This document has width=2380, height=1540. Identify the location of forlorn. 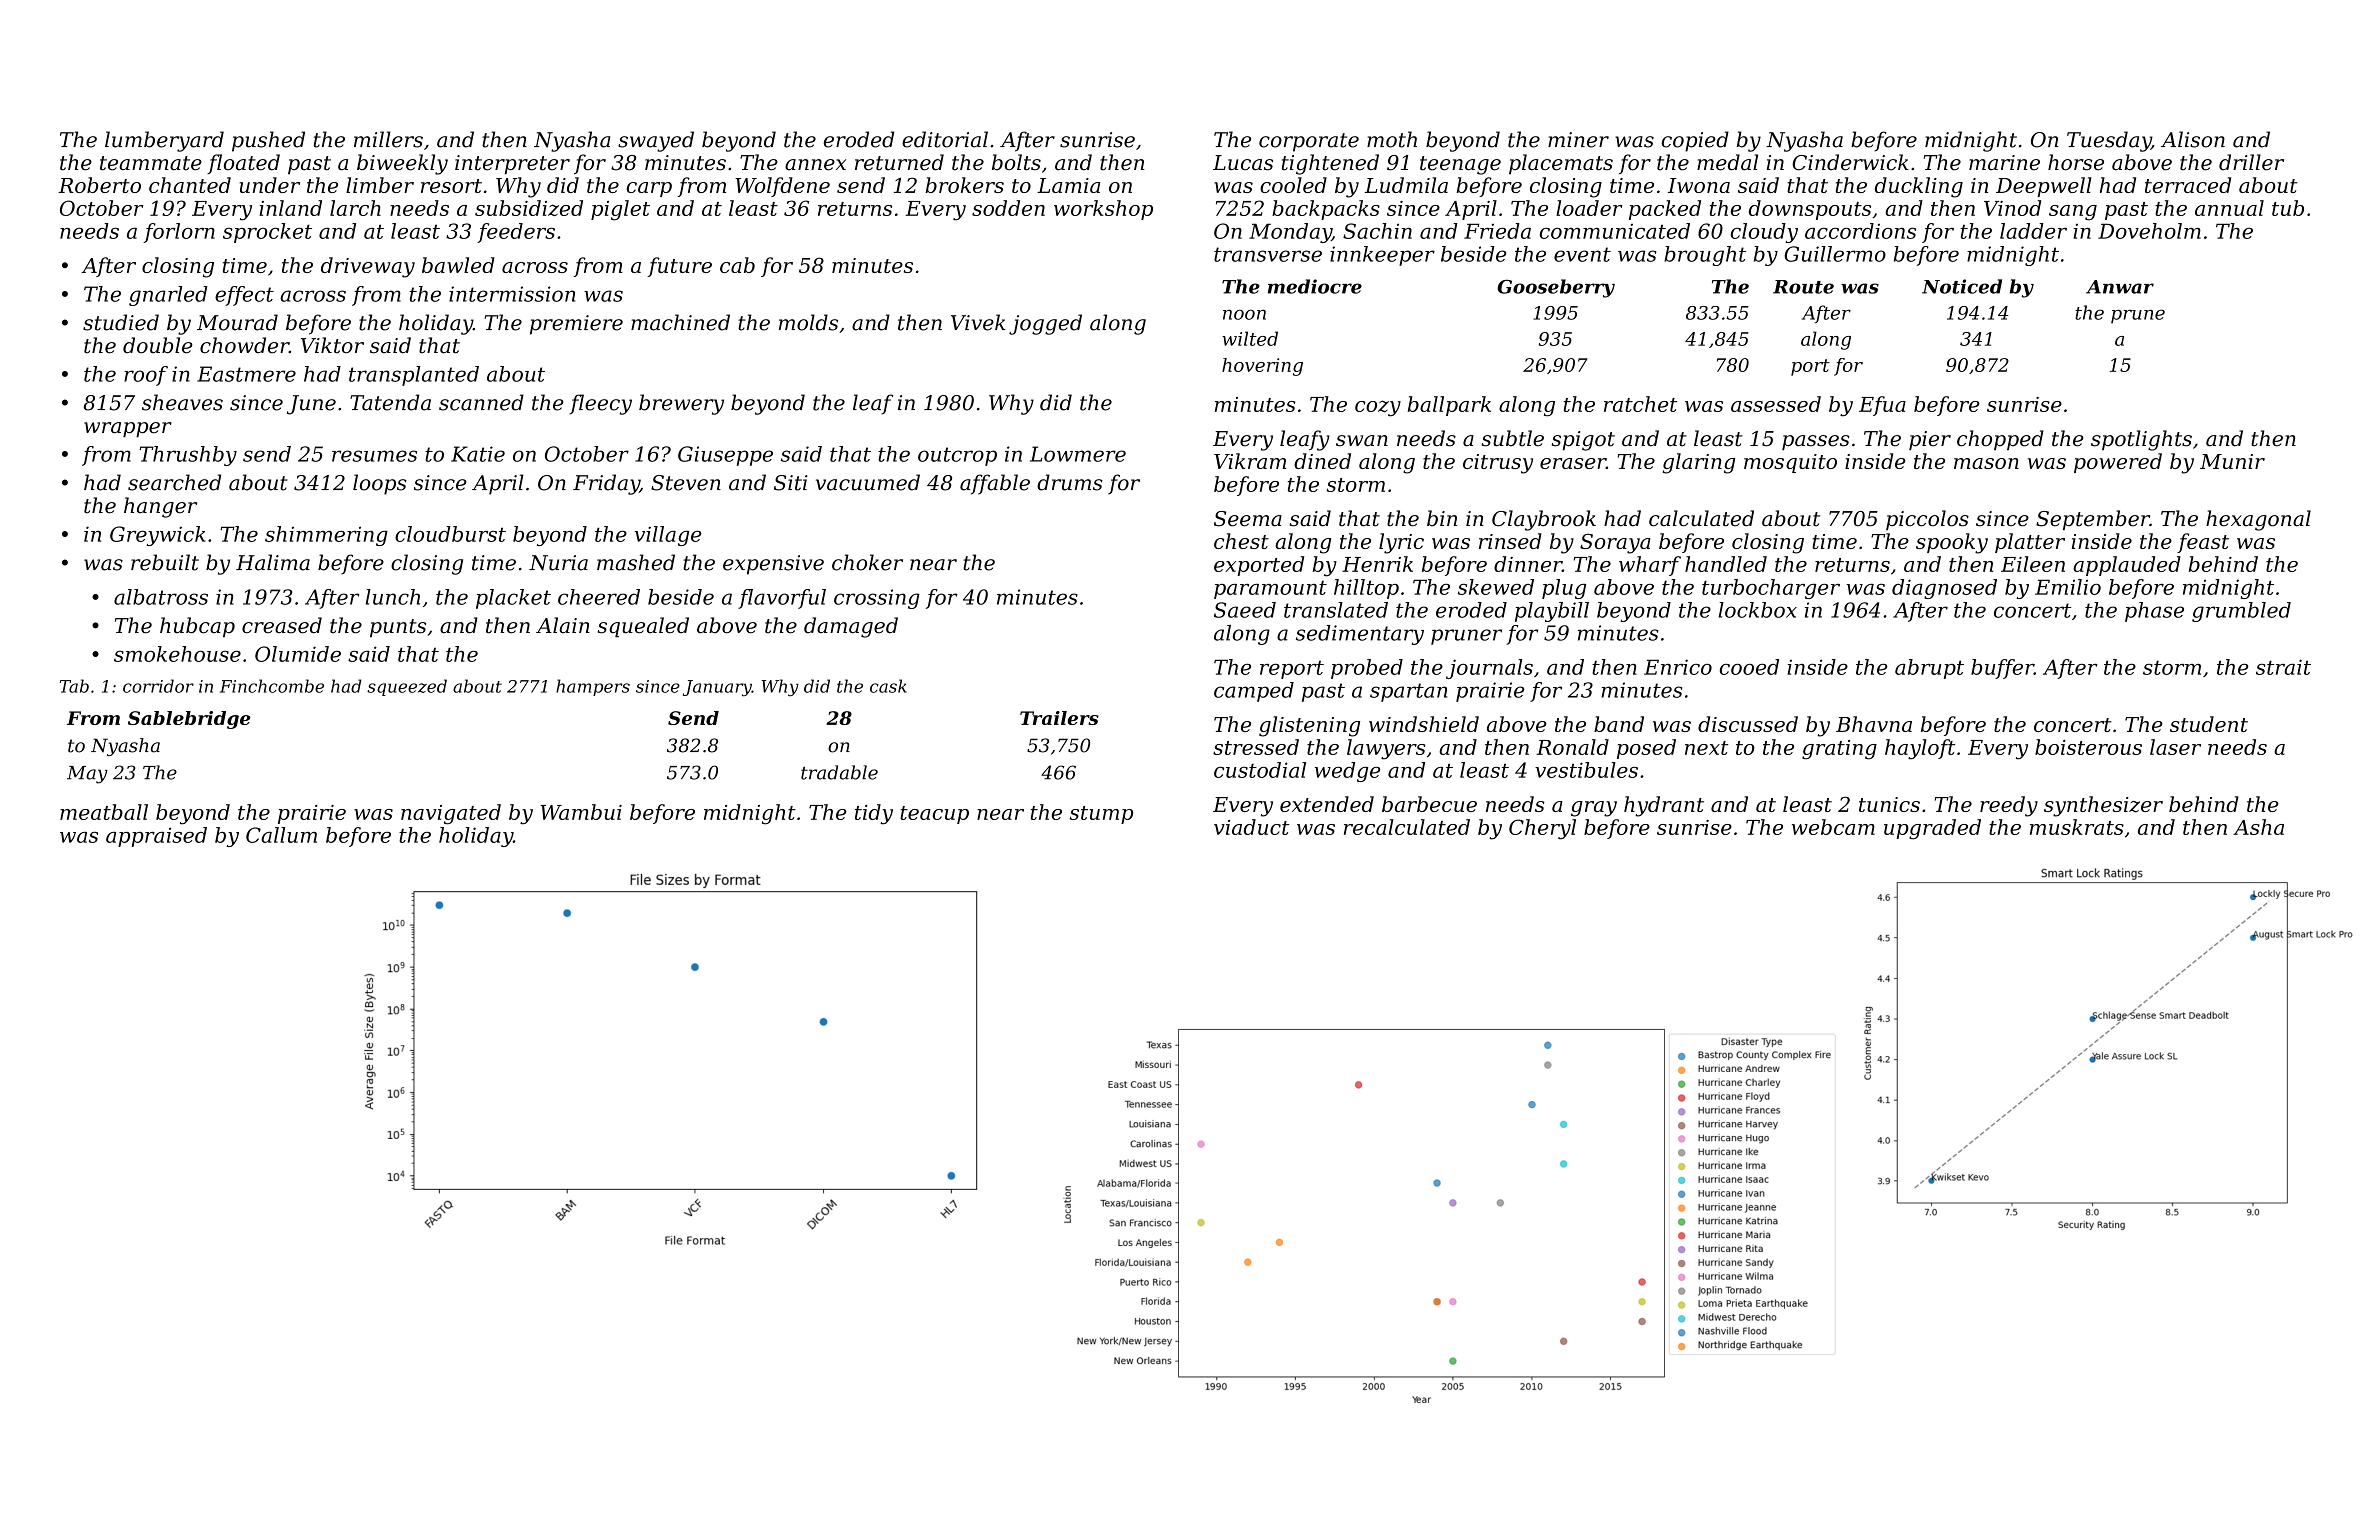
(179, 233).
